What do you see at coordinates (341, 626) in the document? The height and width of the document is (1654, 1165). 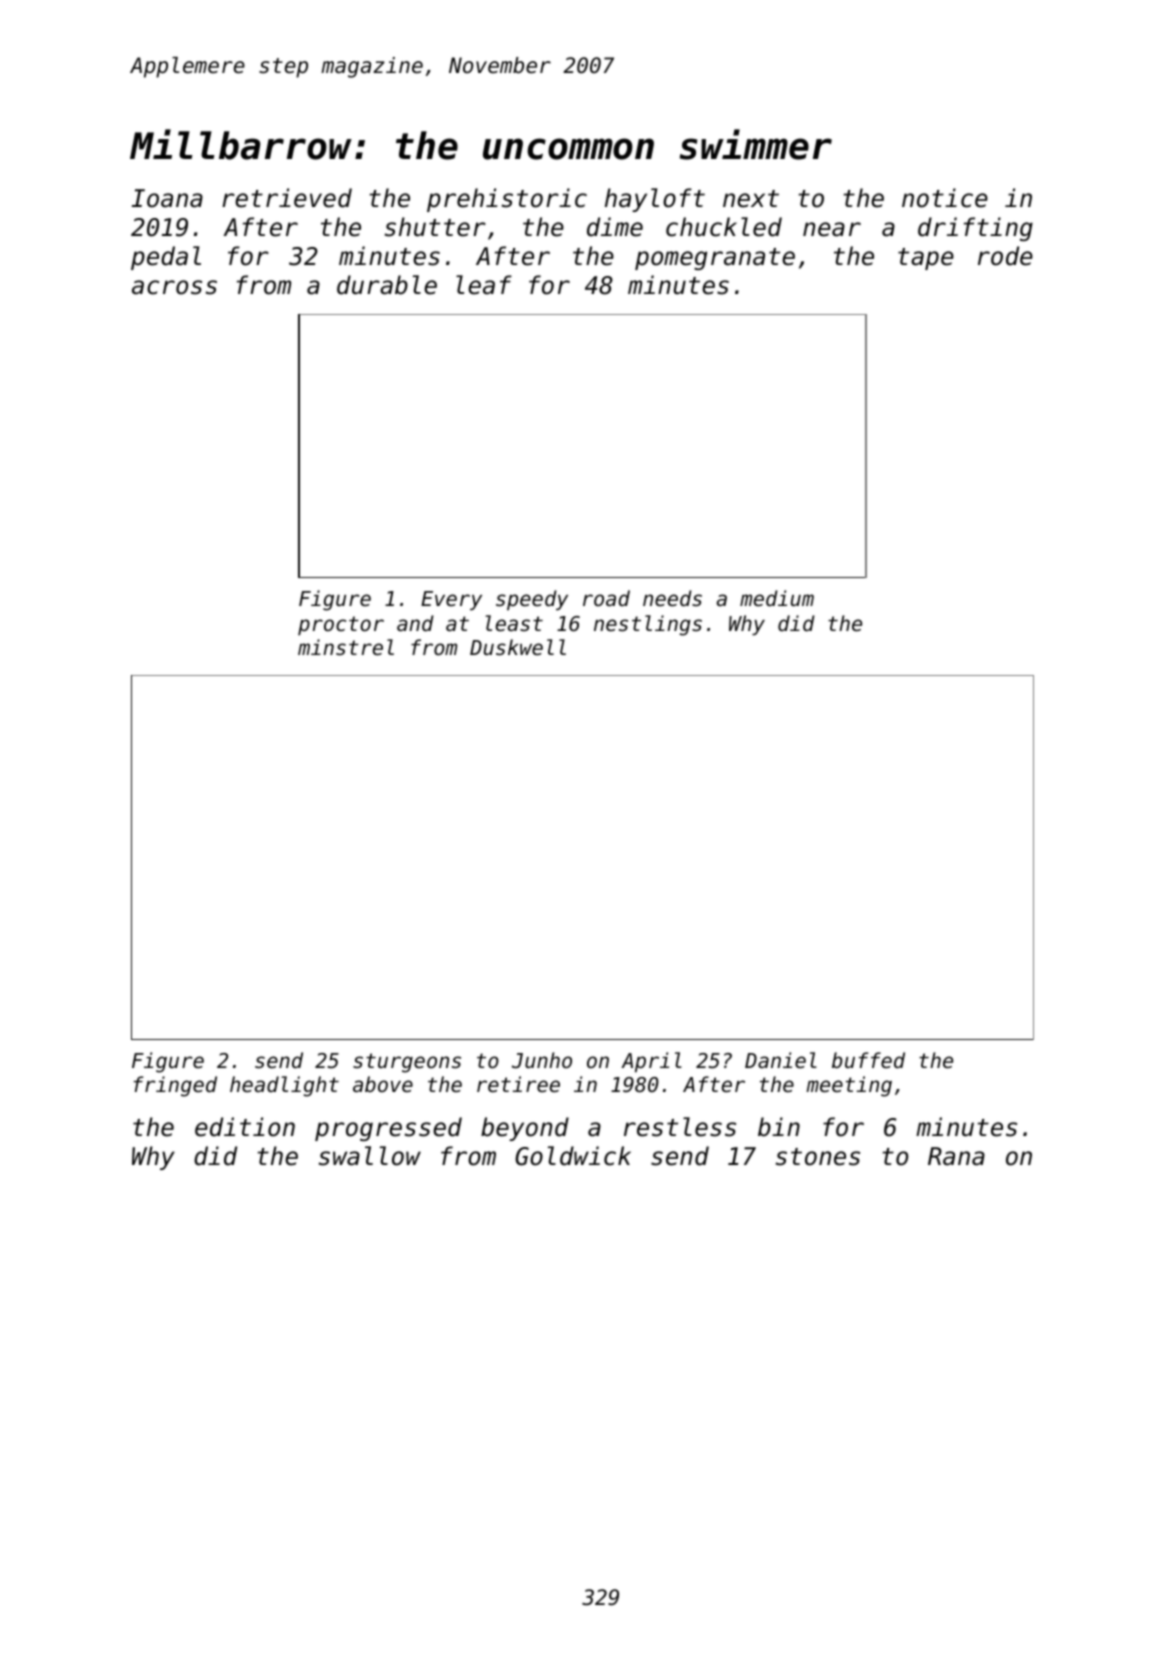 I see `proctor` at bounding box center [341, 626].
